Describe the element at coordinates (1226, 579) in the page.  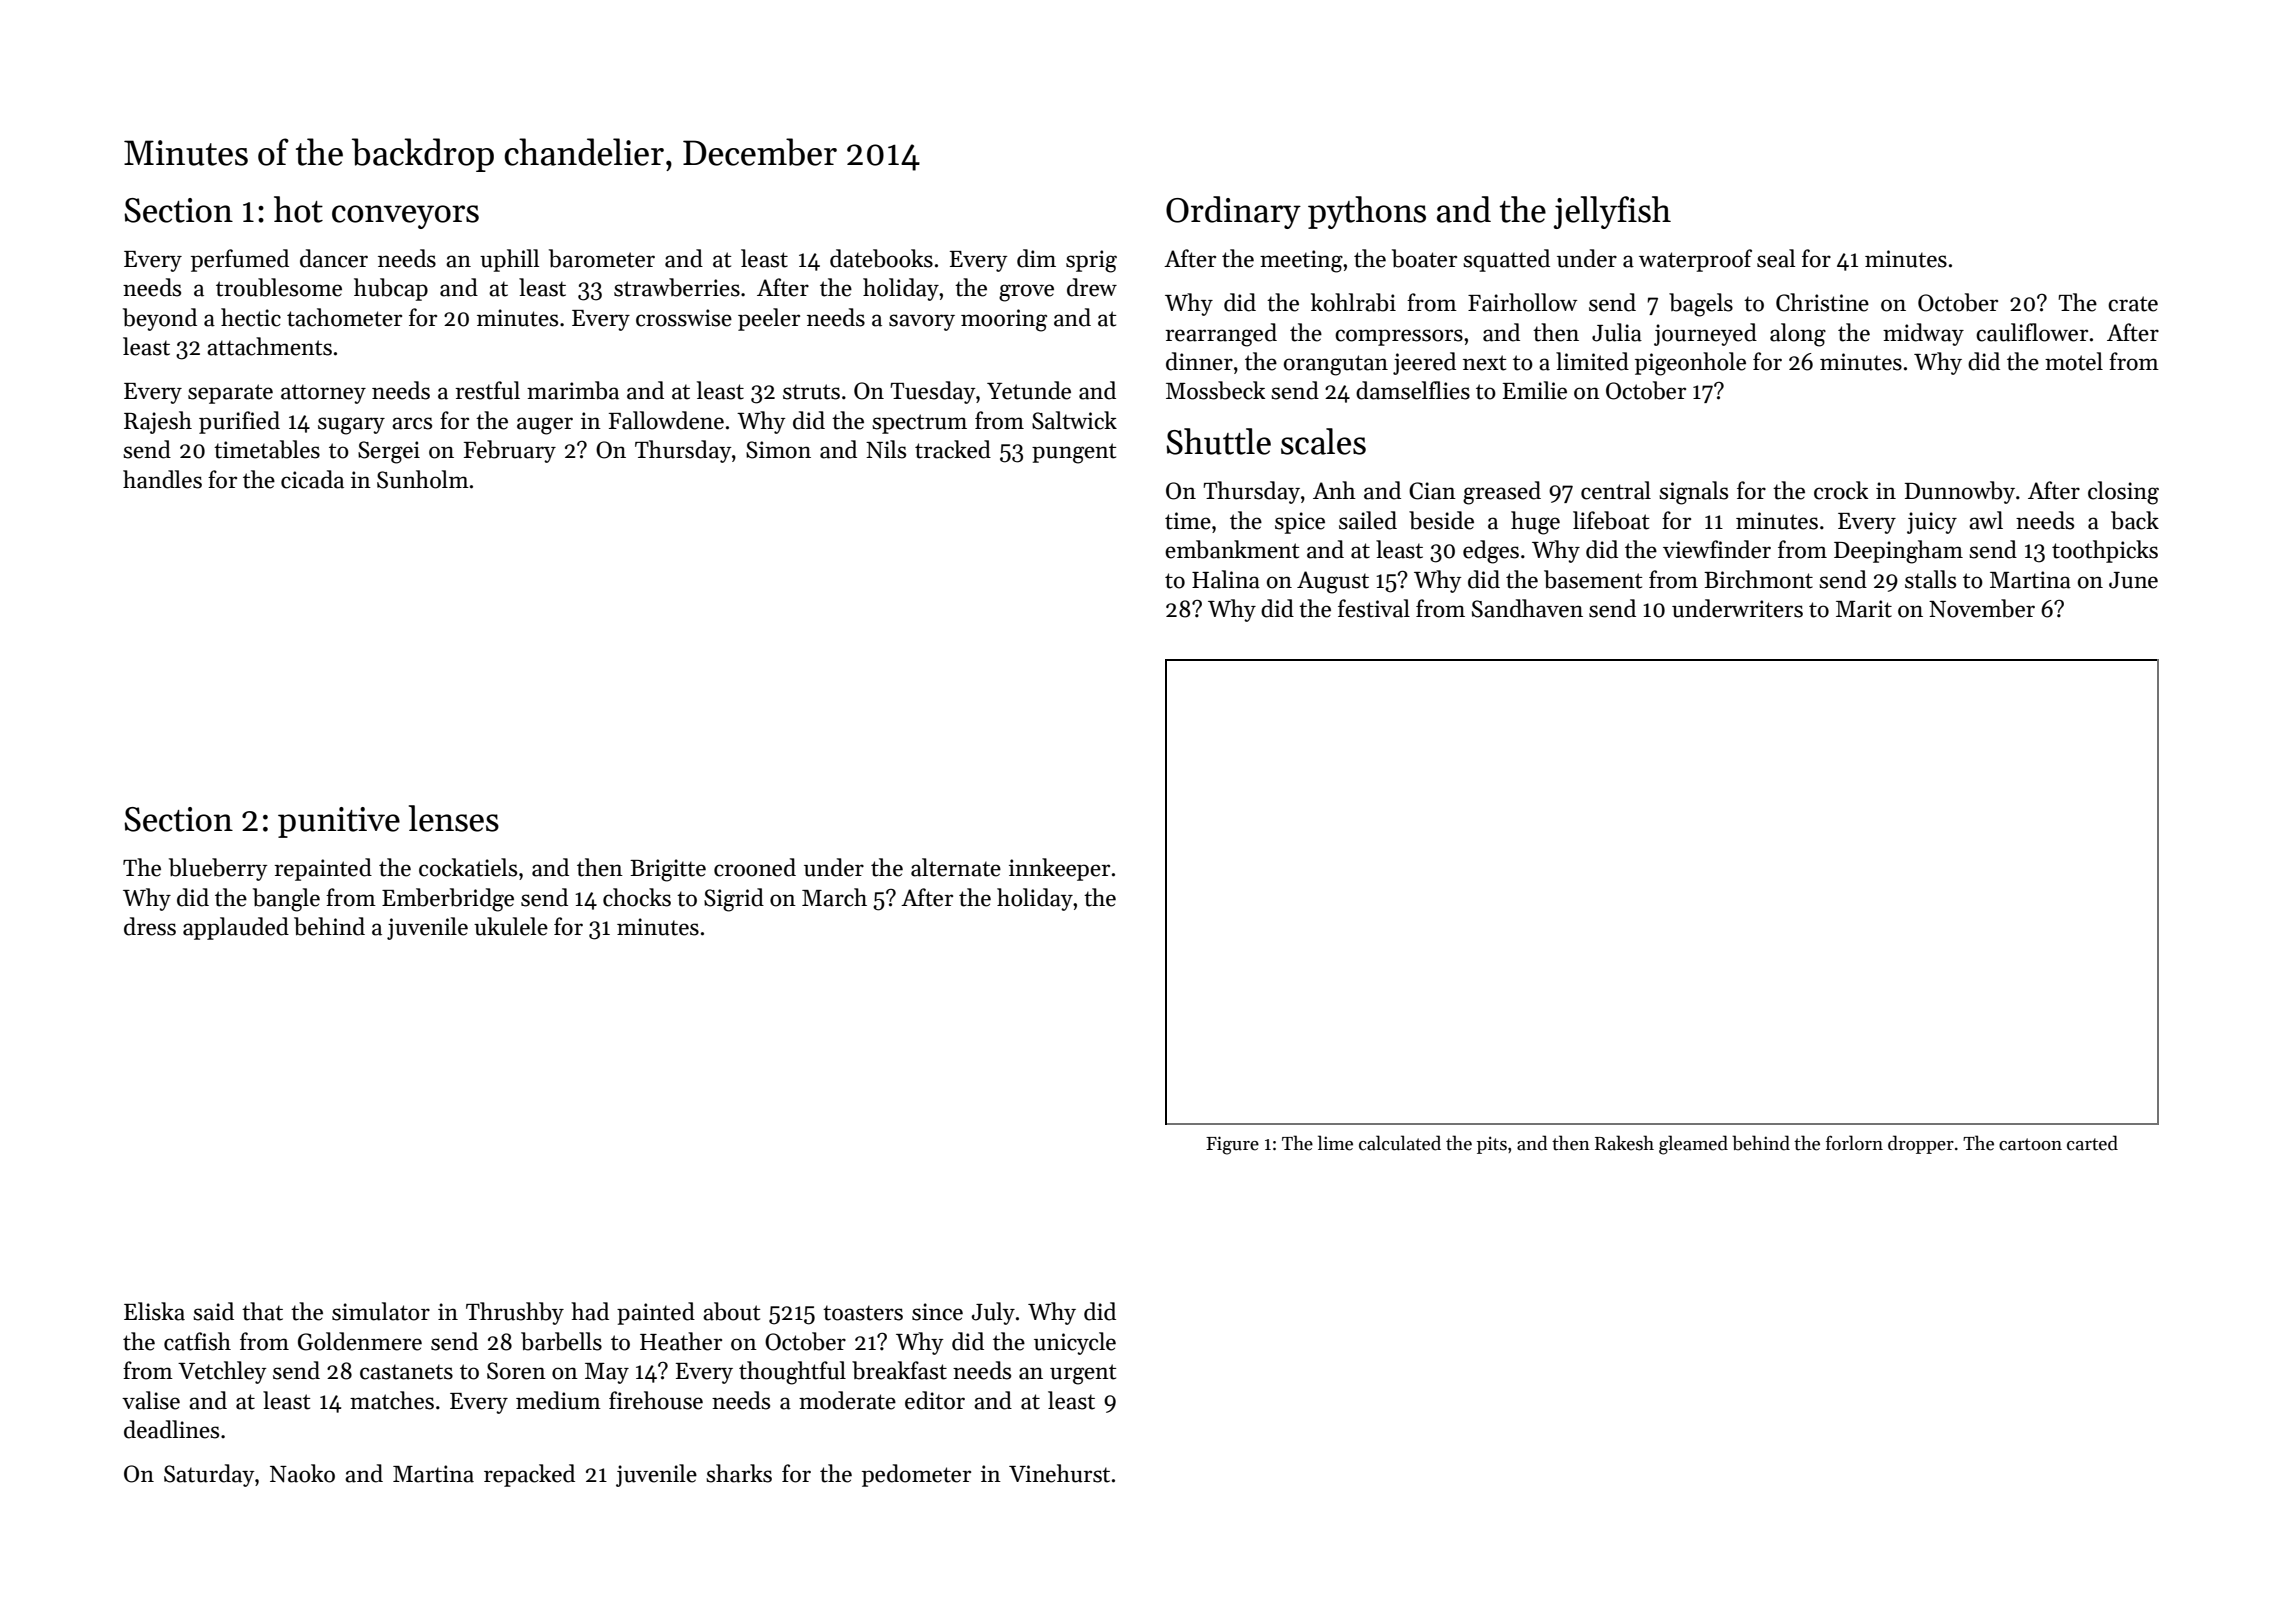
I see `Halina` at that location.
